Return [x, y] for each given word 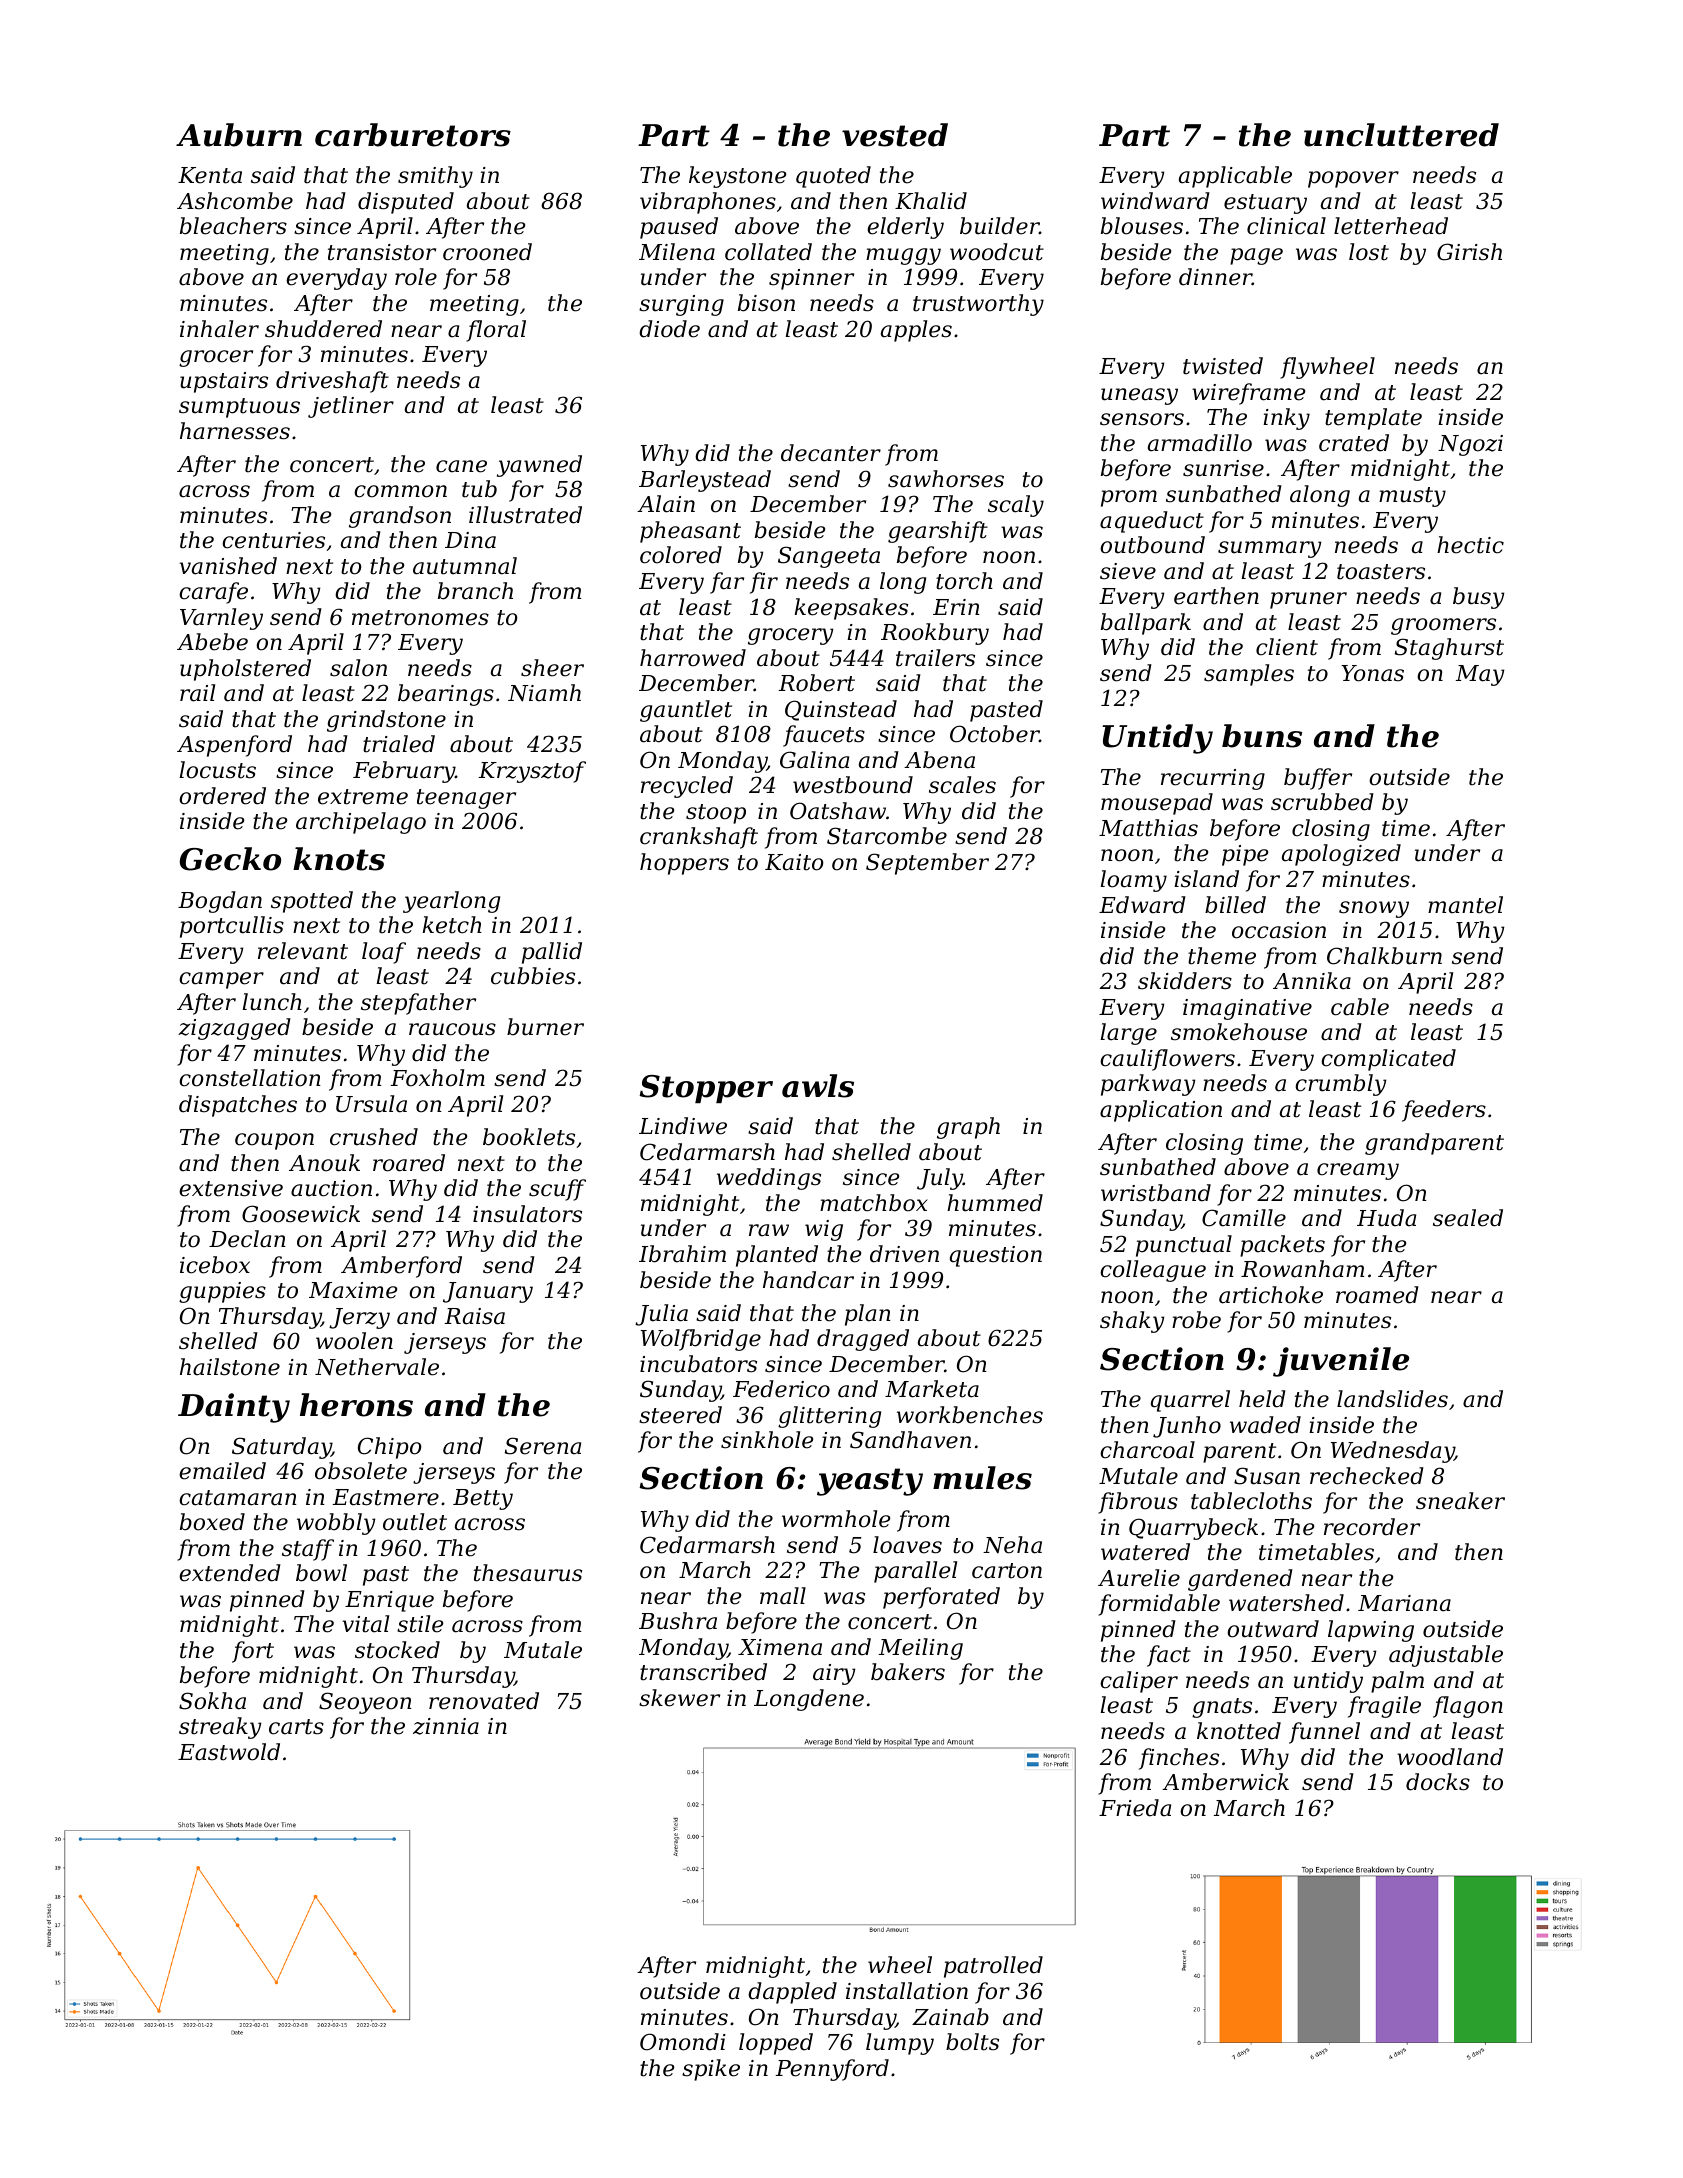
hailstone [230, 1367]
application [1161, 1111]
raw [769, 1230]
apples [916, 331]
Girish [1469, 252]
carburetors [413, 135]
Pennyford [832, 2070]
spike [711, 2070]
